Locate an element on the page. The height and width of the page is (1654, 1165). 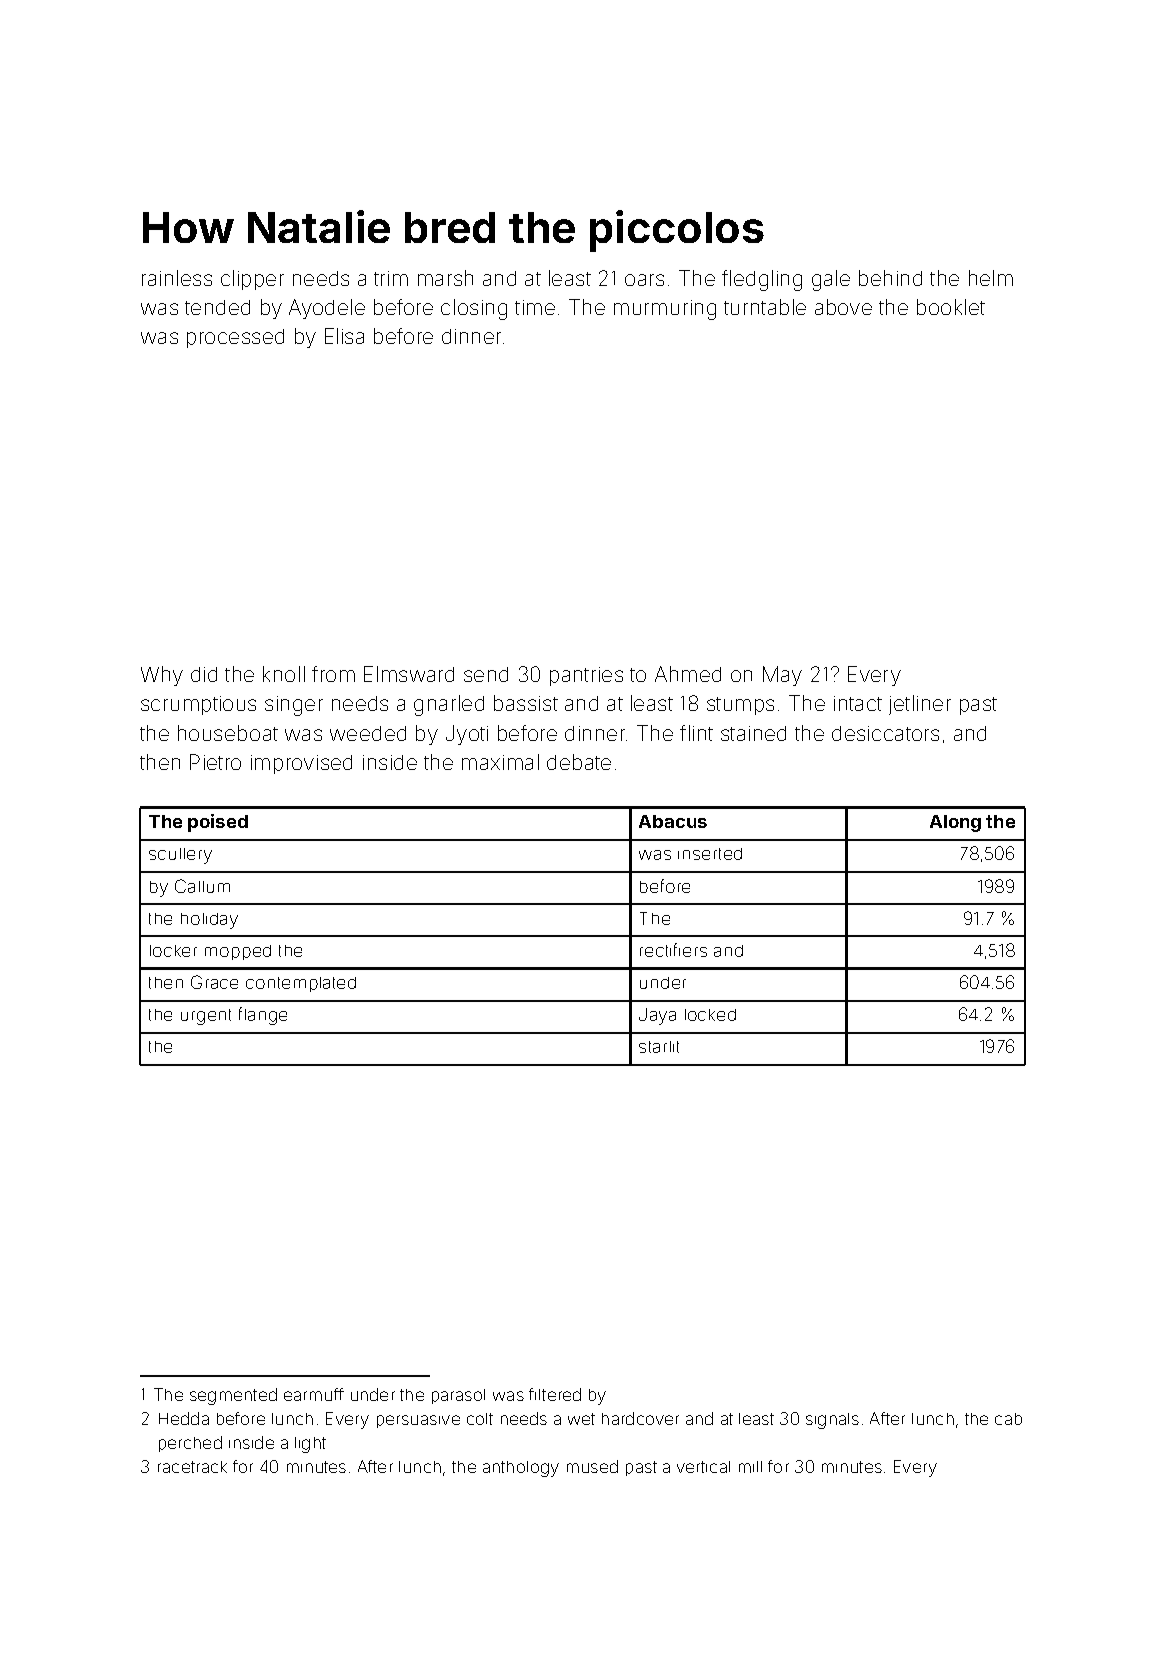
starlit is located at coordinates (659, 1047).
